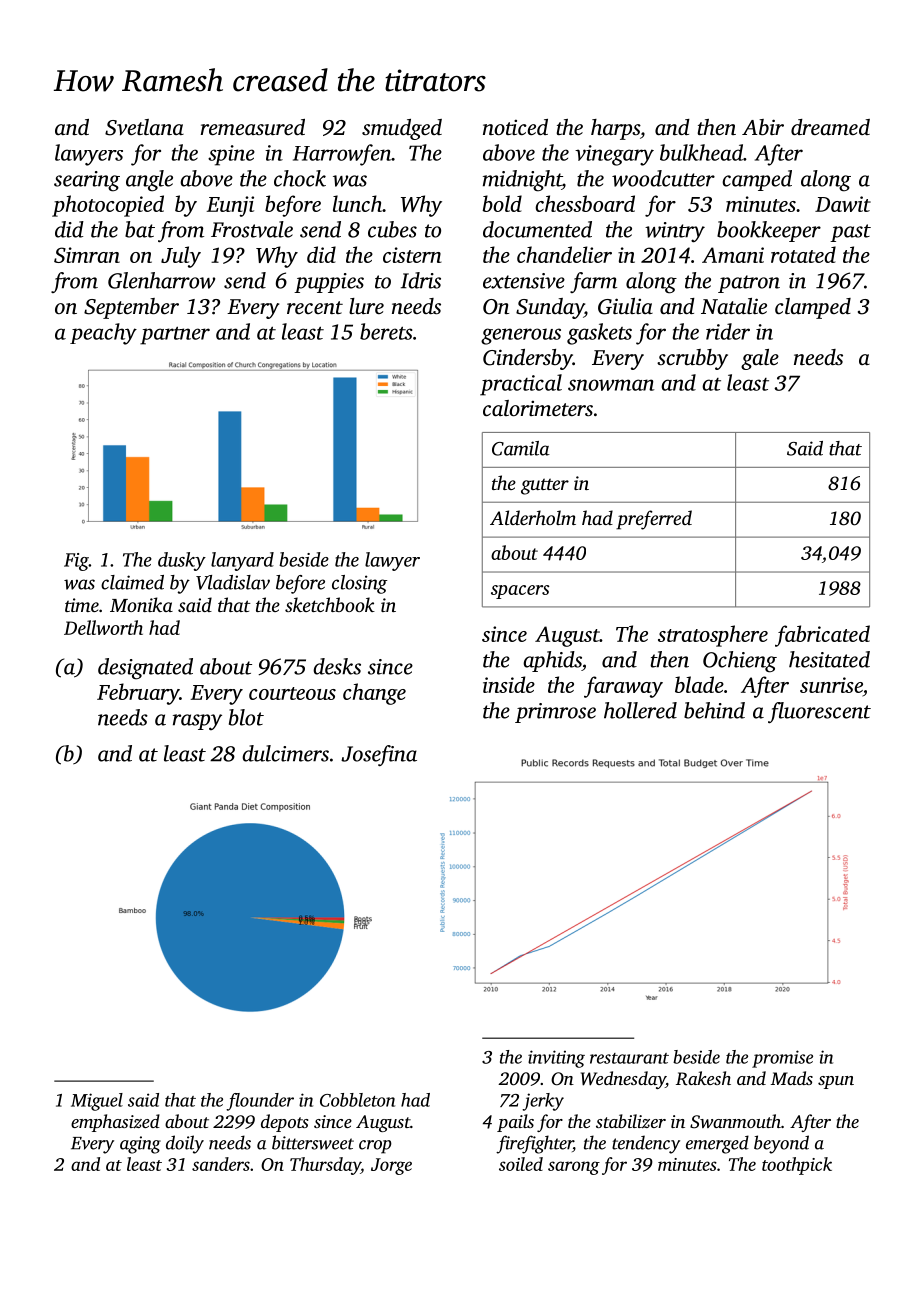  Describe the element at coordinates (97, 1102) in the page. I see `Miguel` at that location.
